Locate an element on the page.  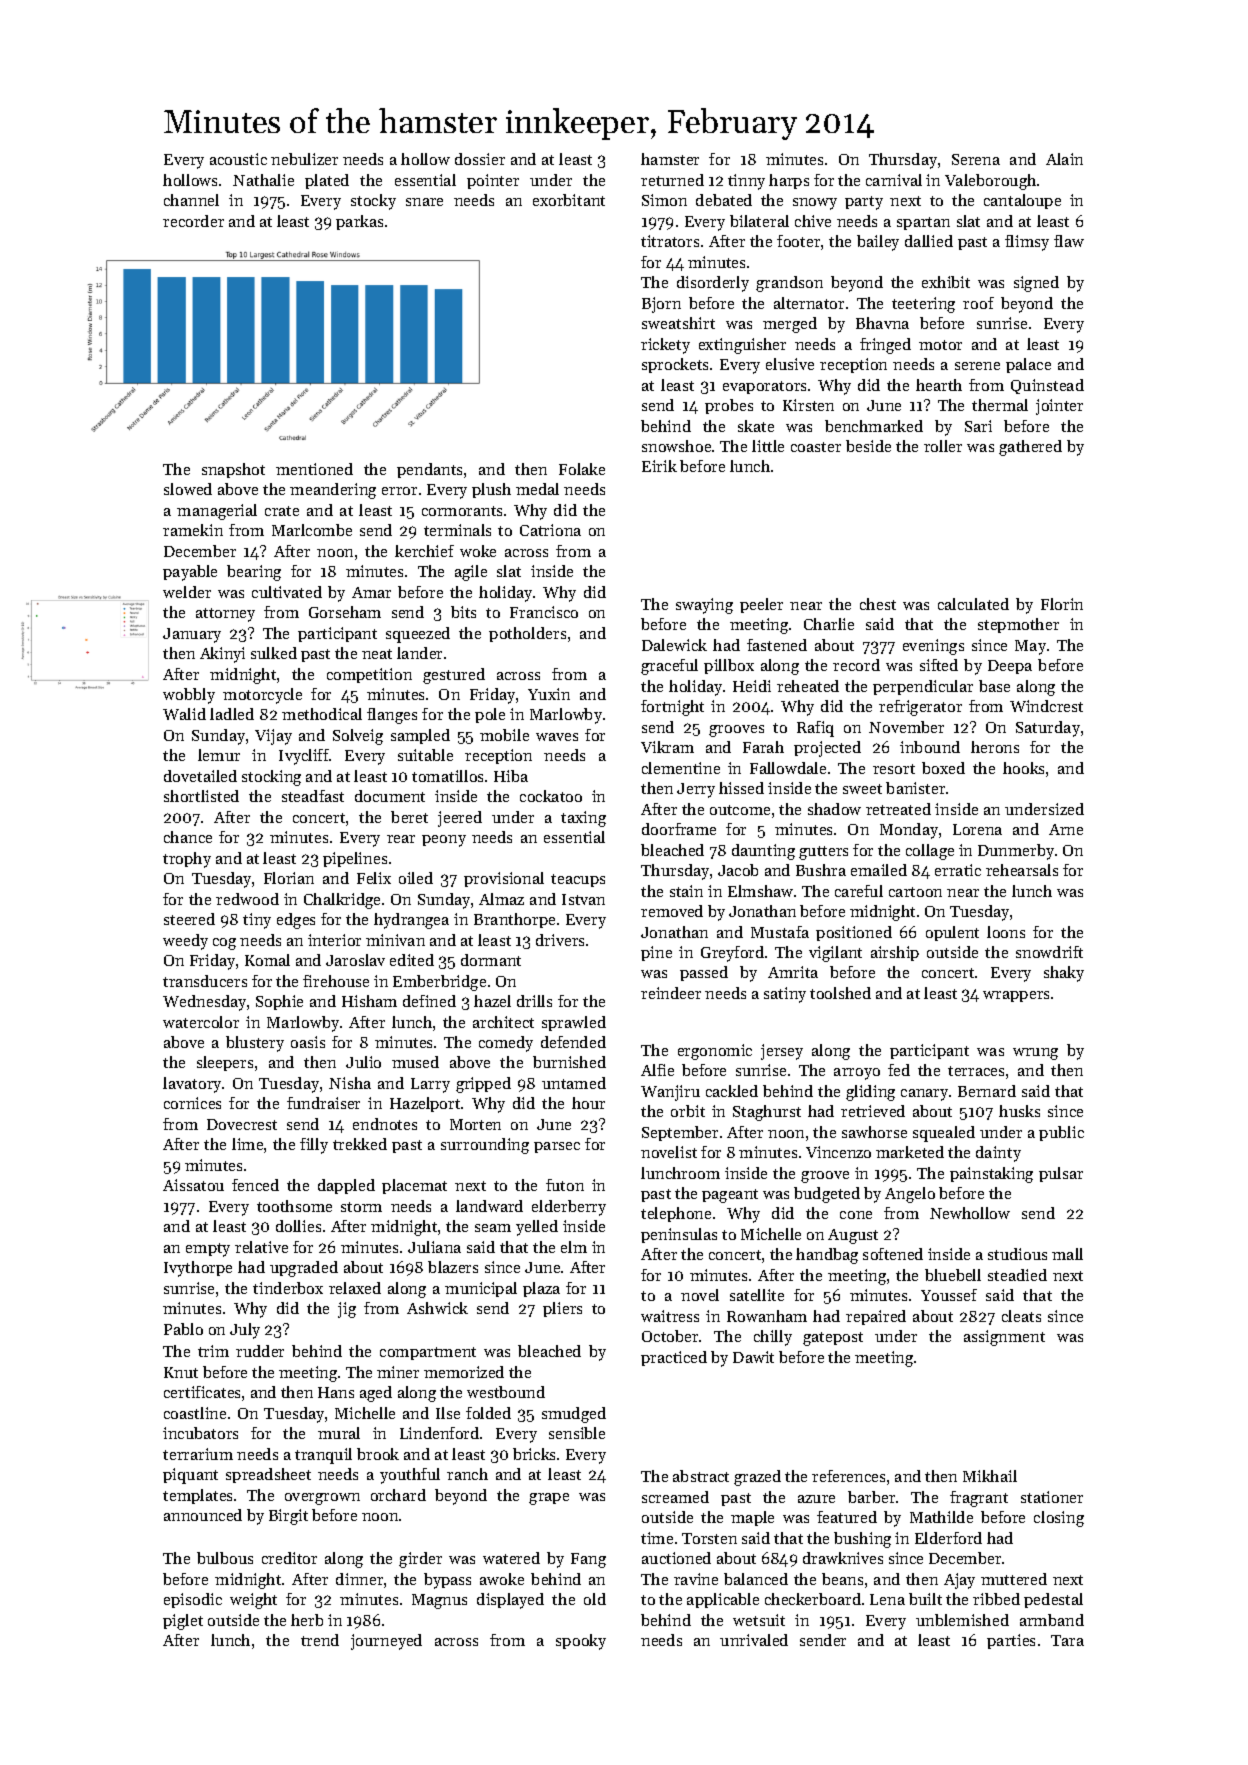
grape is located at coordinates (549, 1499).
